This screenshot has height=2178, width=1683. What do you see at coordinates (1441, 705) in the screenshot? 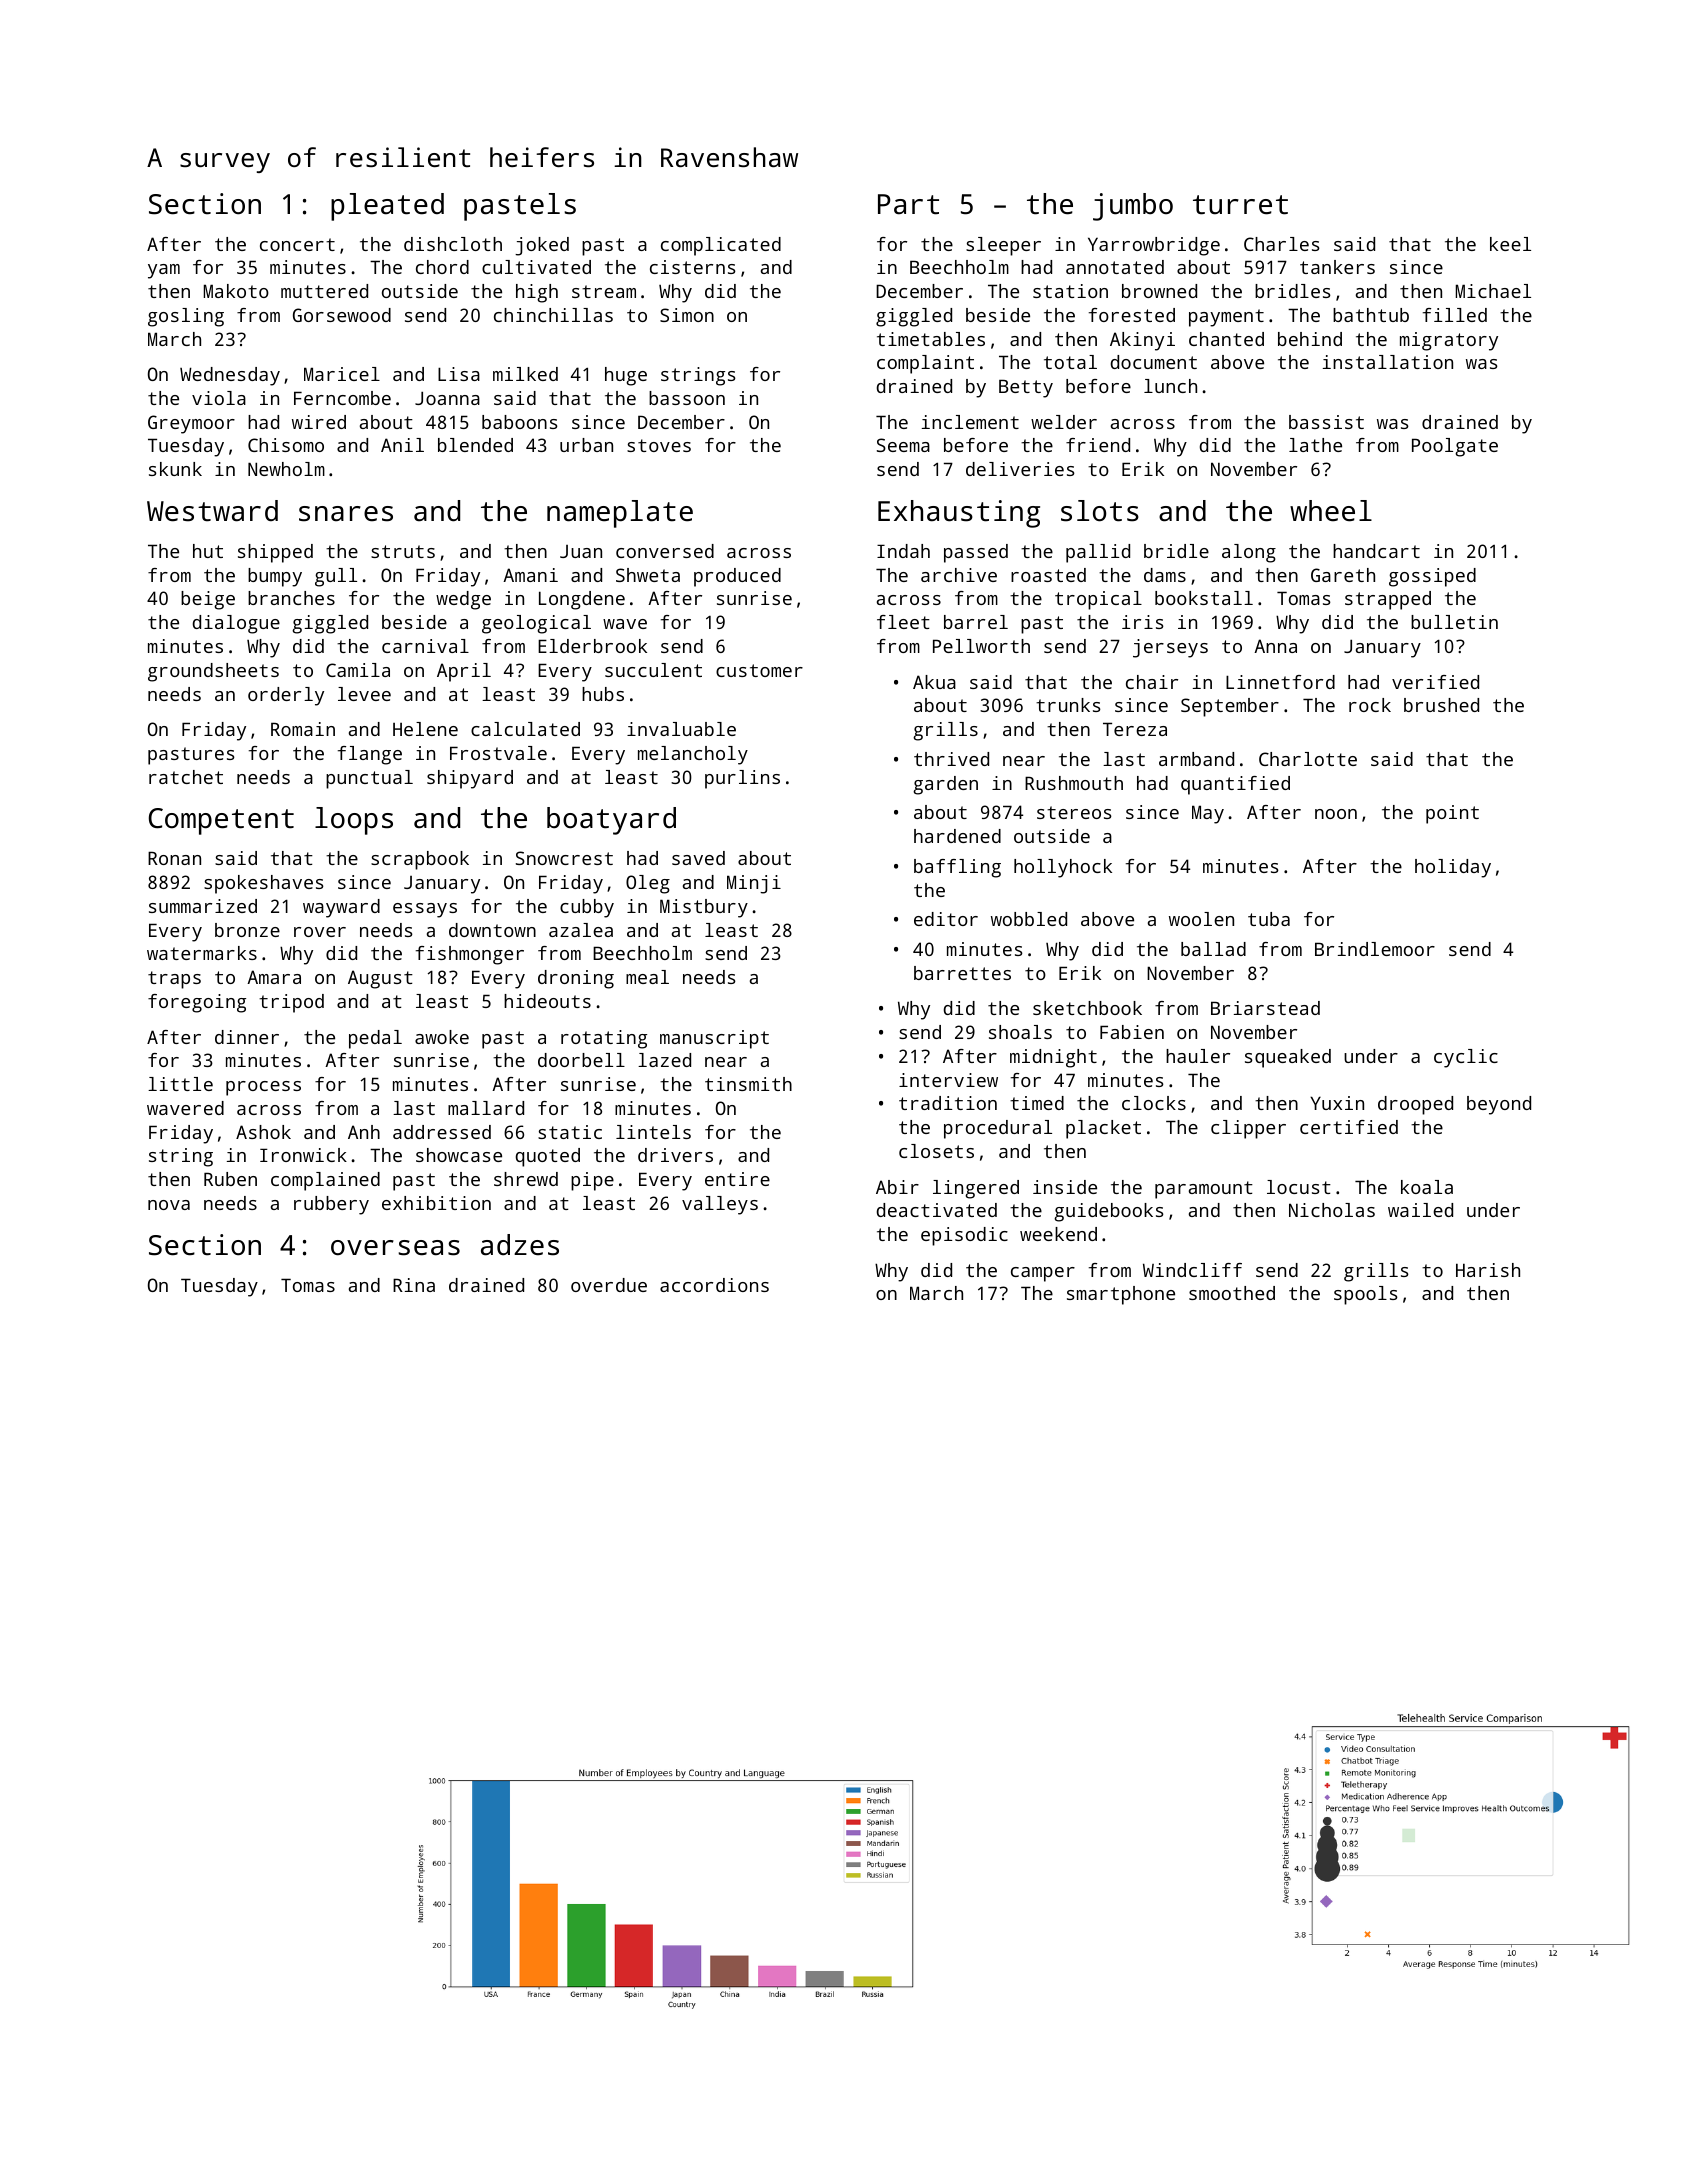
I see `brushed` at bounding box center [1441, 705].
